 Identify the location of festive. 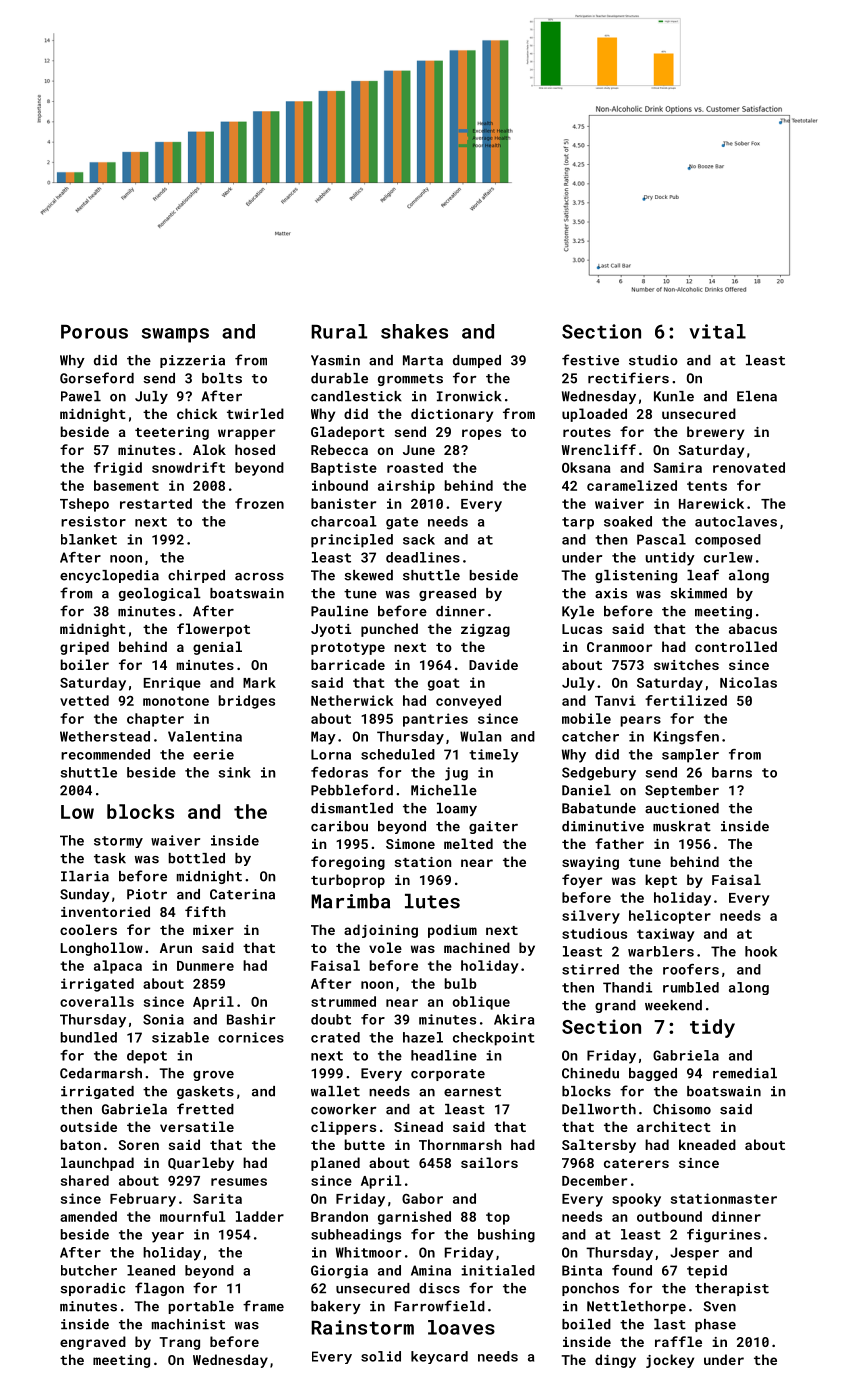
(590, 360).
